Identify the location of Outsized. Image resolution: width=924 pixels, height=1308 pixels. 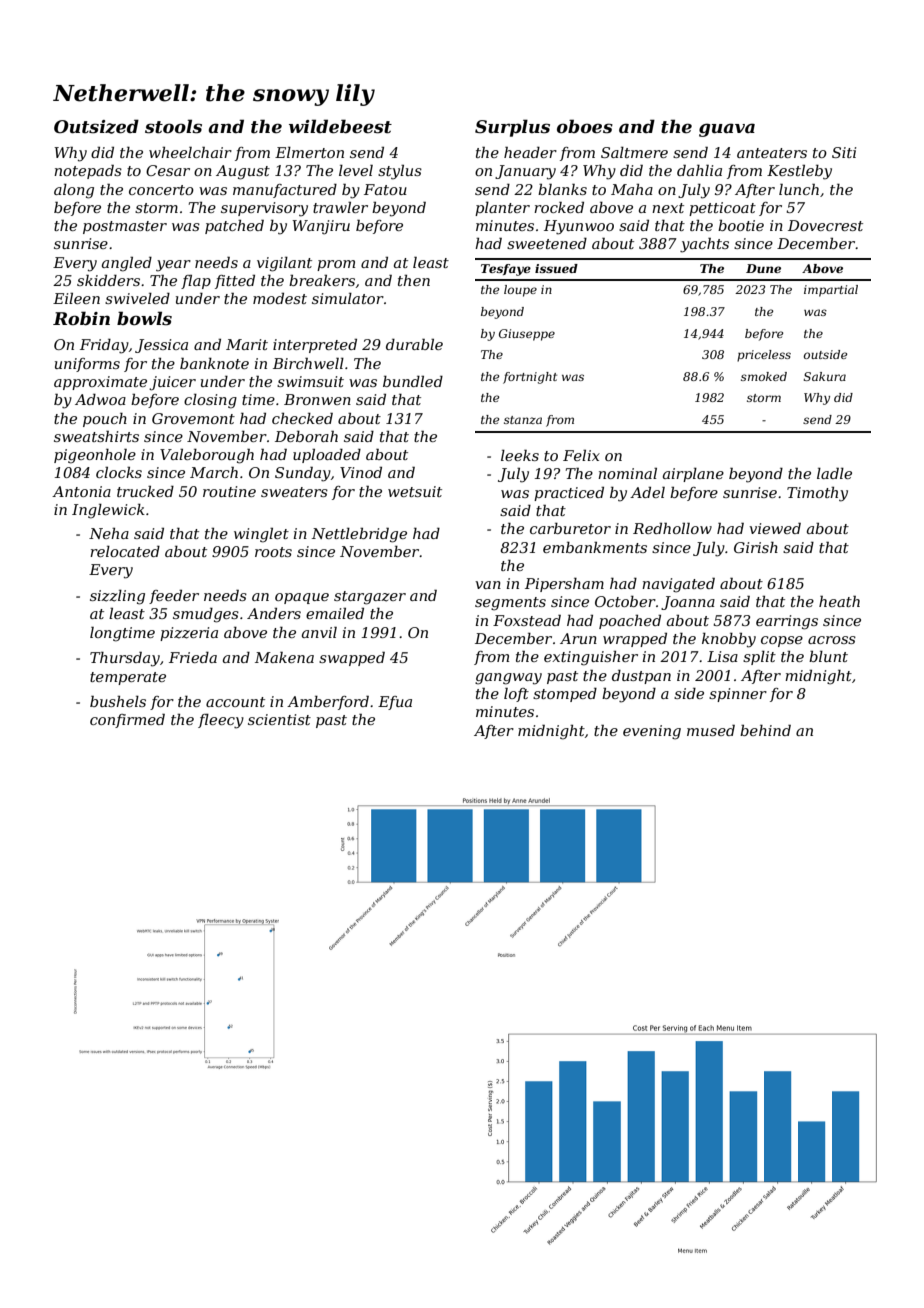
(96, 126).
